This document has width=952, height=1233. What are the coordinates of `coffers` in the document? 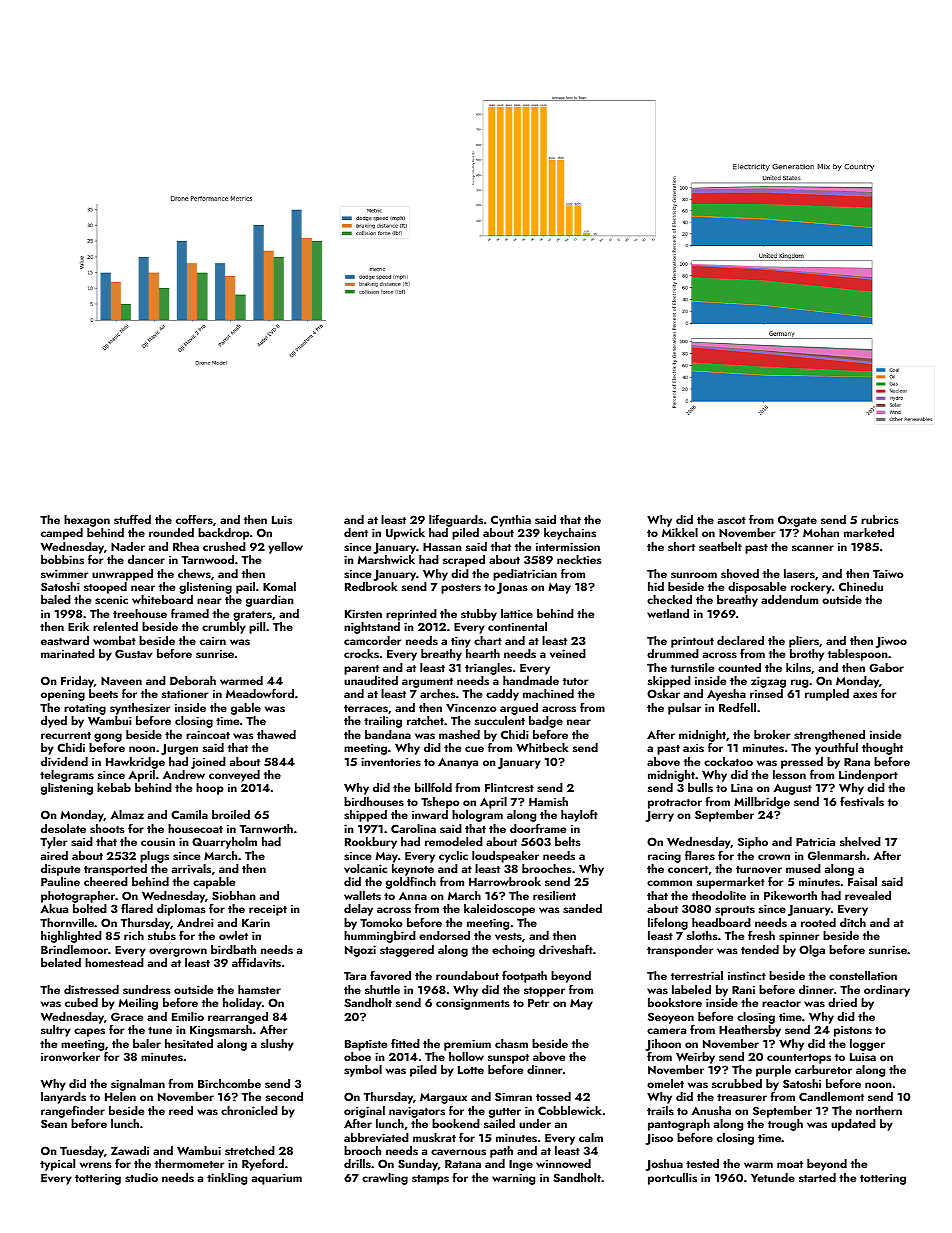 It's located at (194, 519).
